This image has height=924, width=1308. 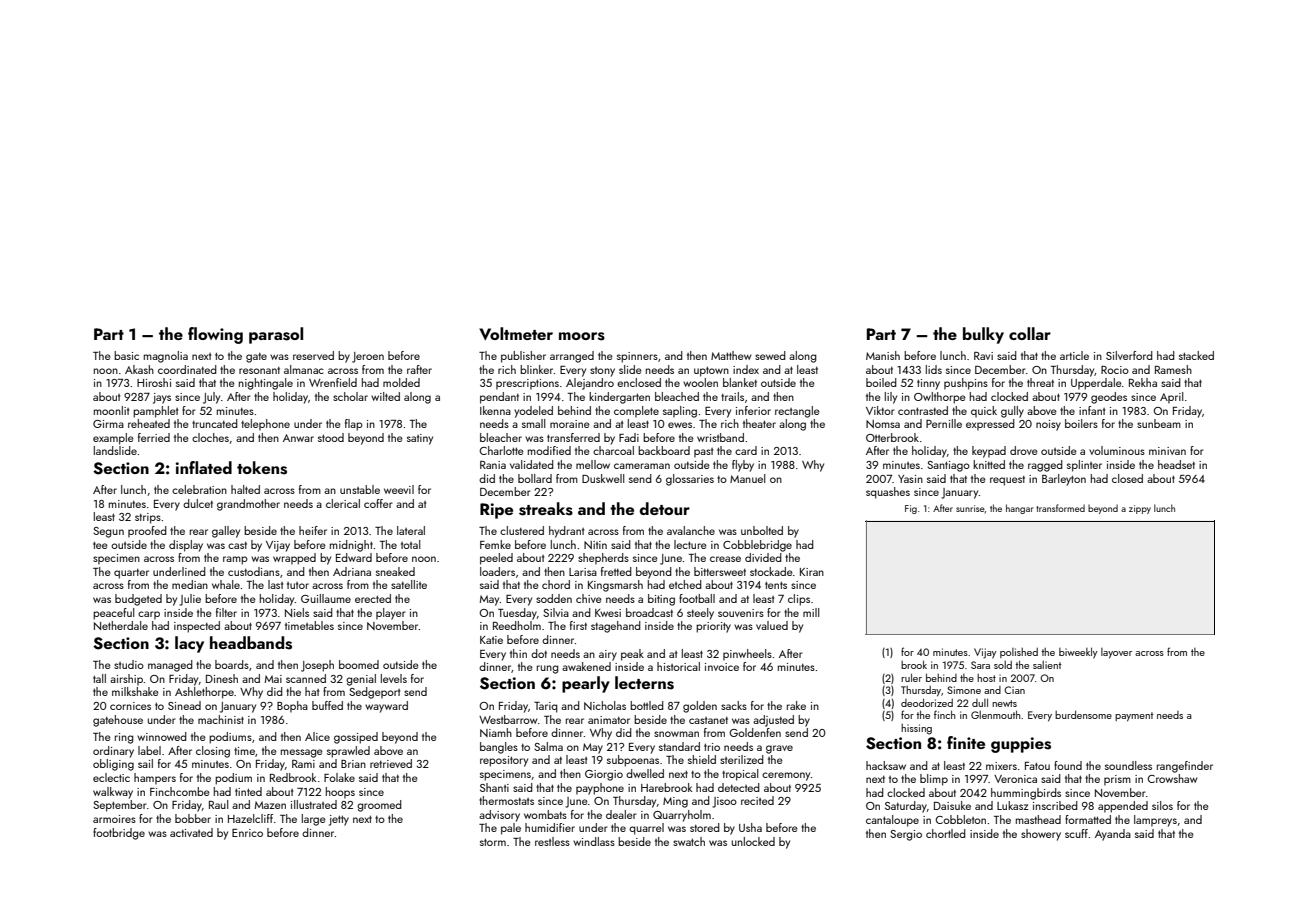 What do you see at coordinates (297, 612) in the image?
I see `Niels` at bounding box center [297, 612].
